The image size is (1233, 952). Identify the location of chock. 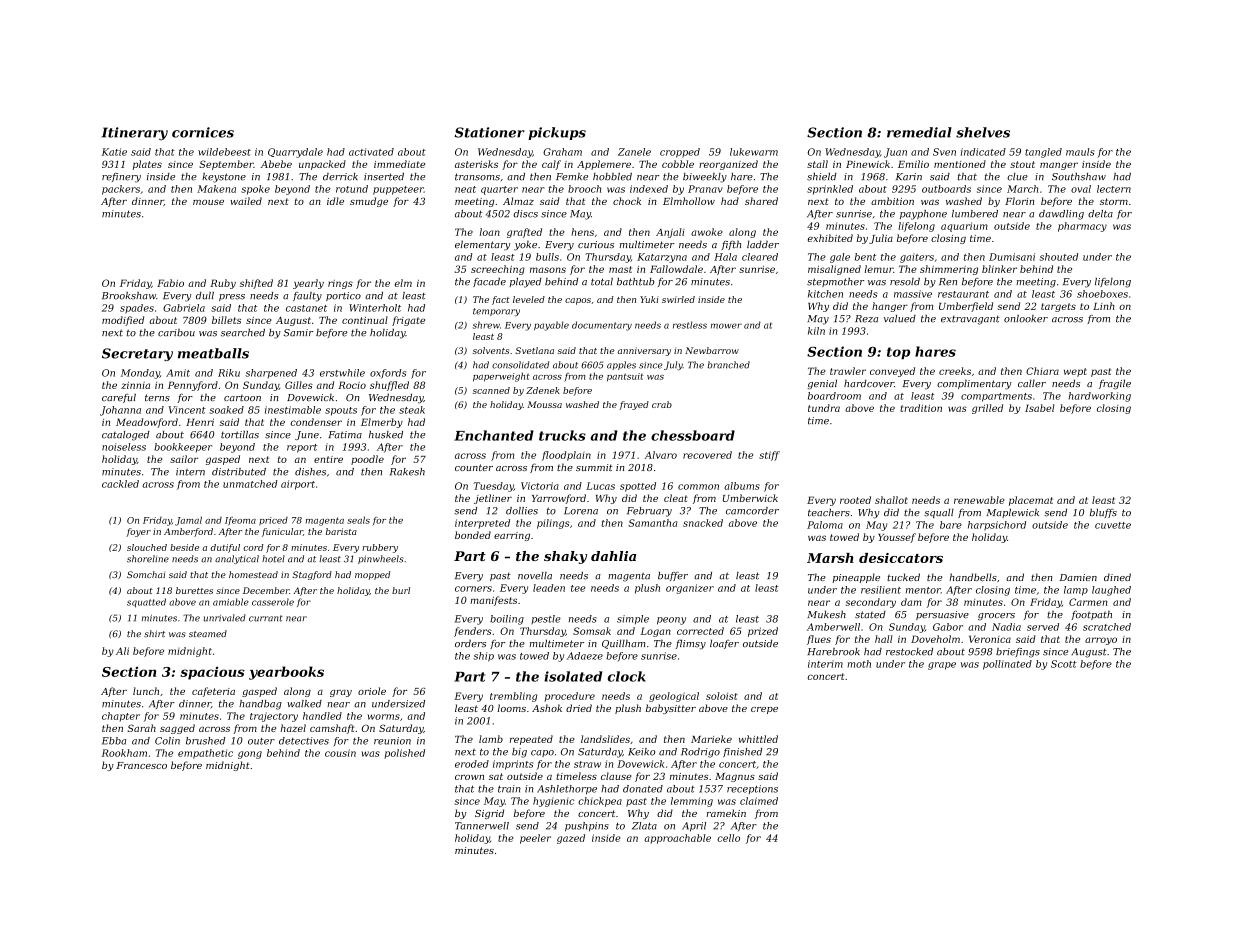
(627, 201).
